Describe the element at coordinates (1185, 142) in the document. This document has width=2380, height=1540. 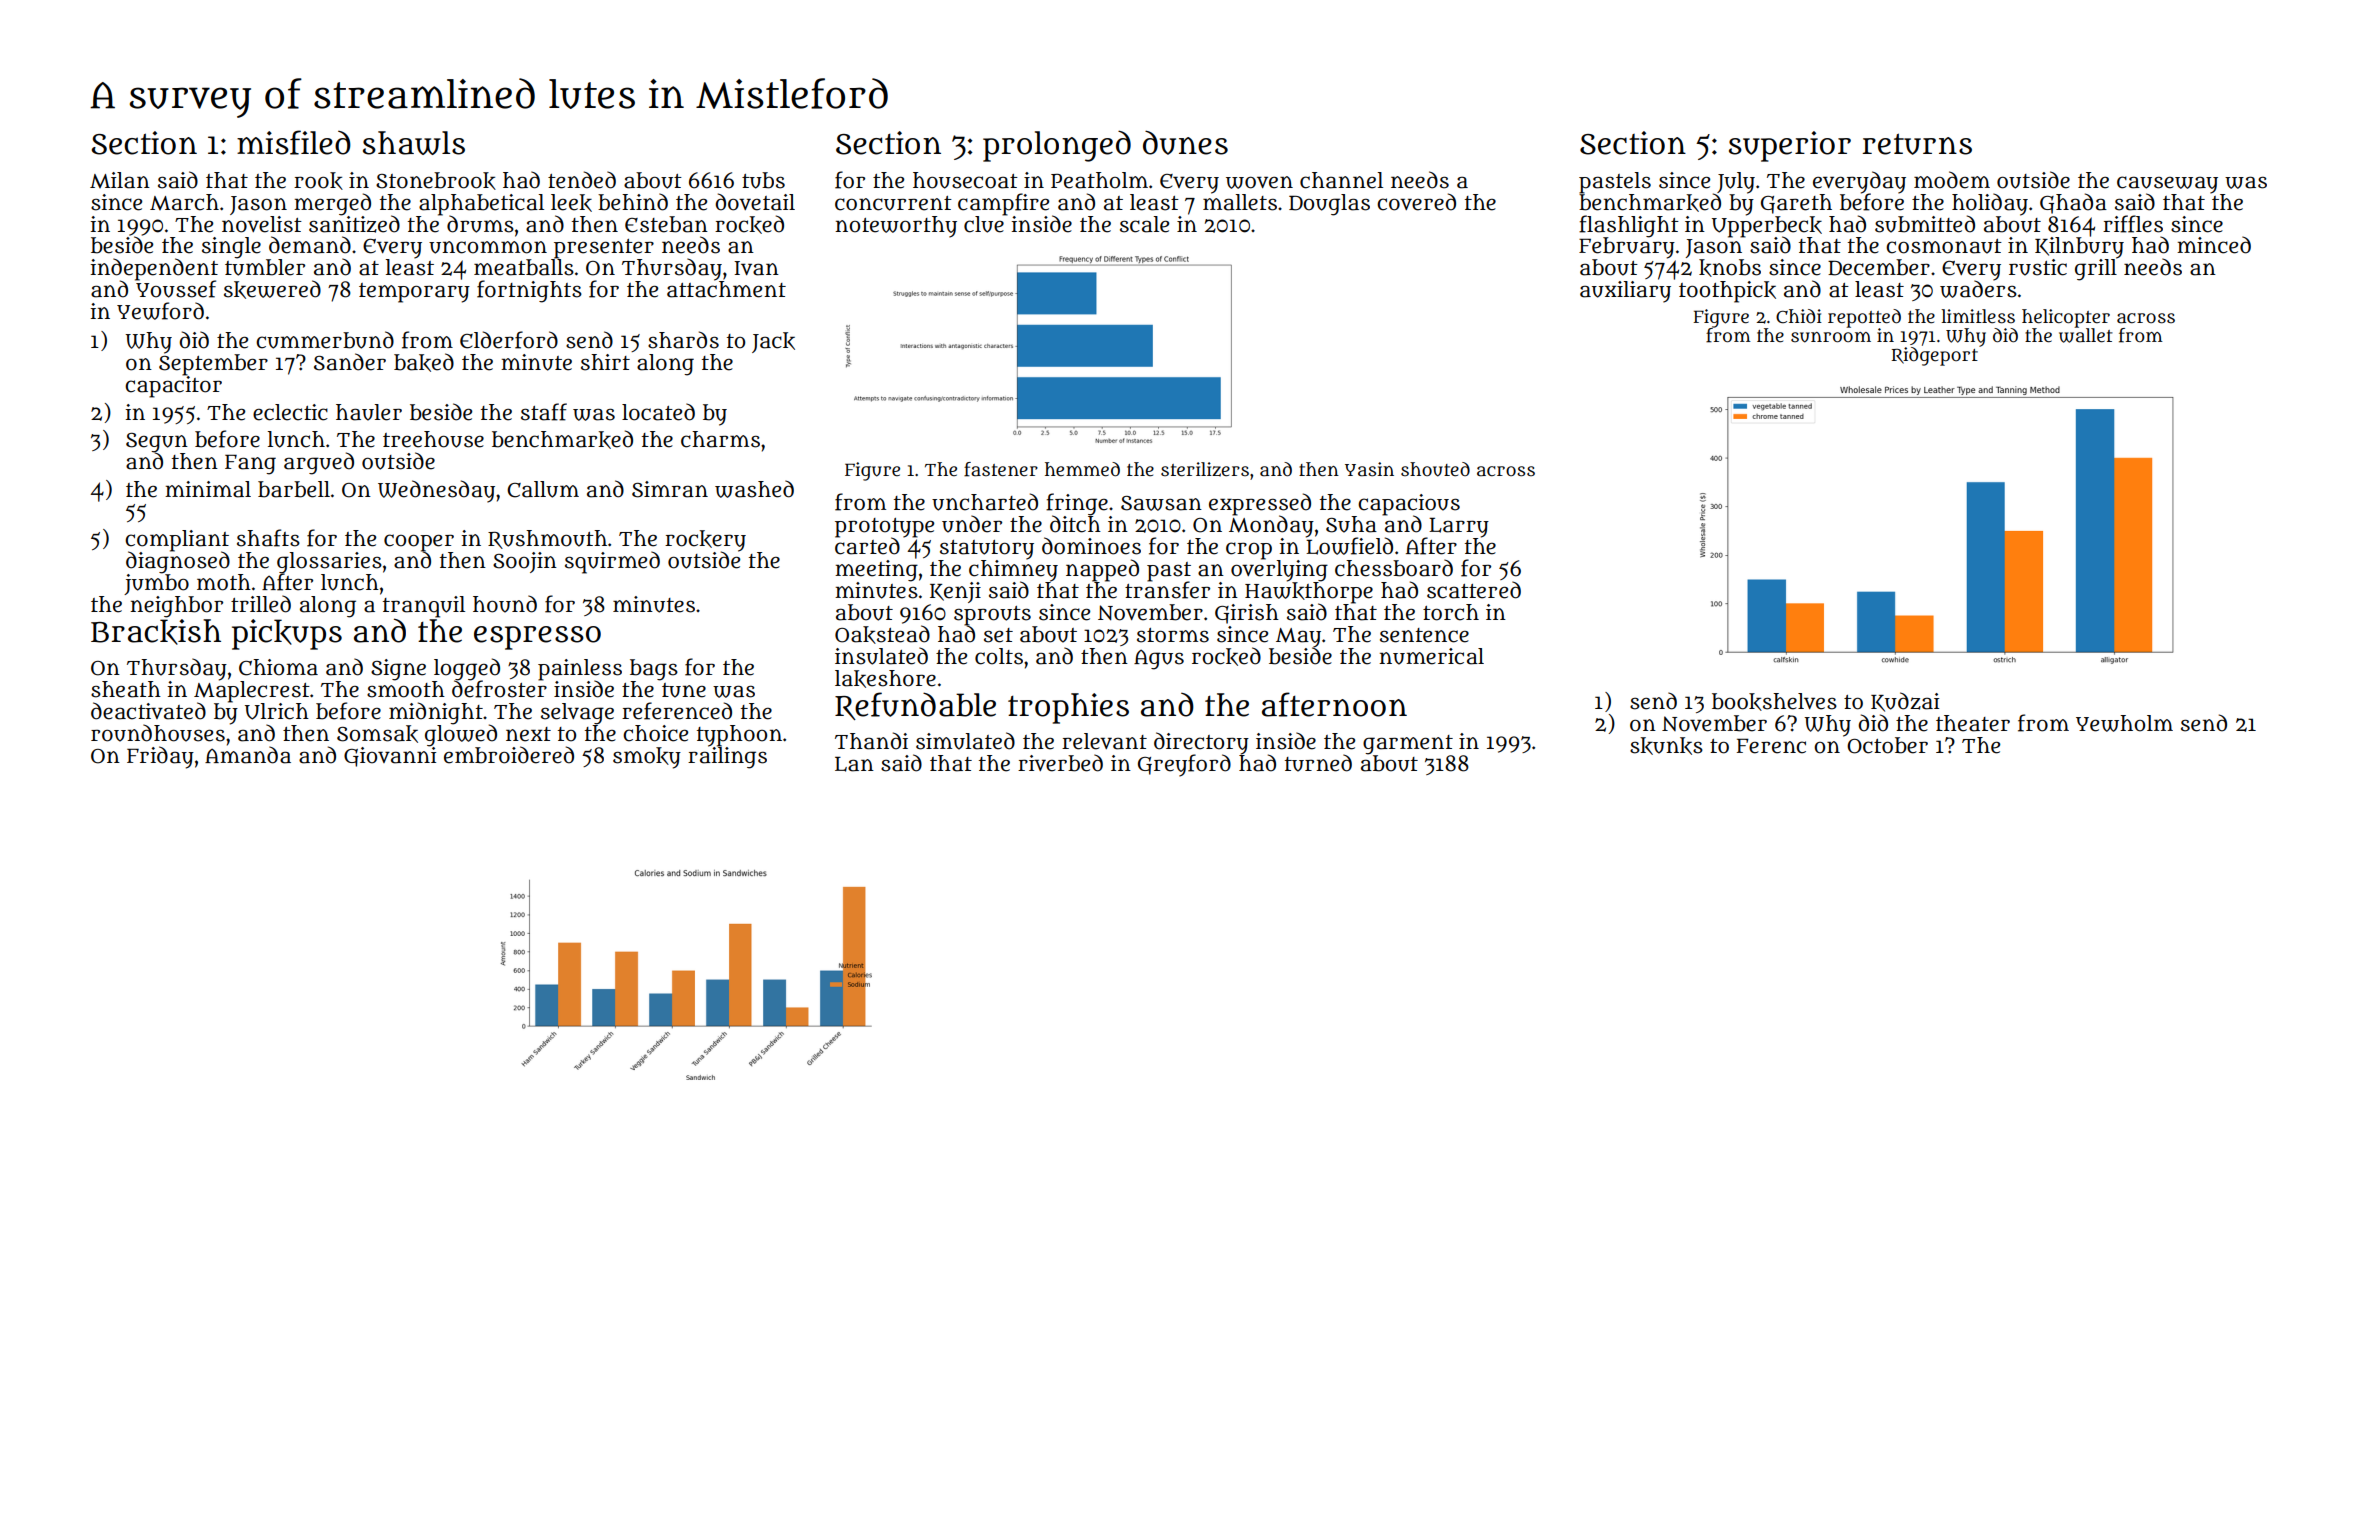
I see `dunes` at that location.
